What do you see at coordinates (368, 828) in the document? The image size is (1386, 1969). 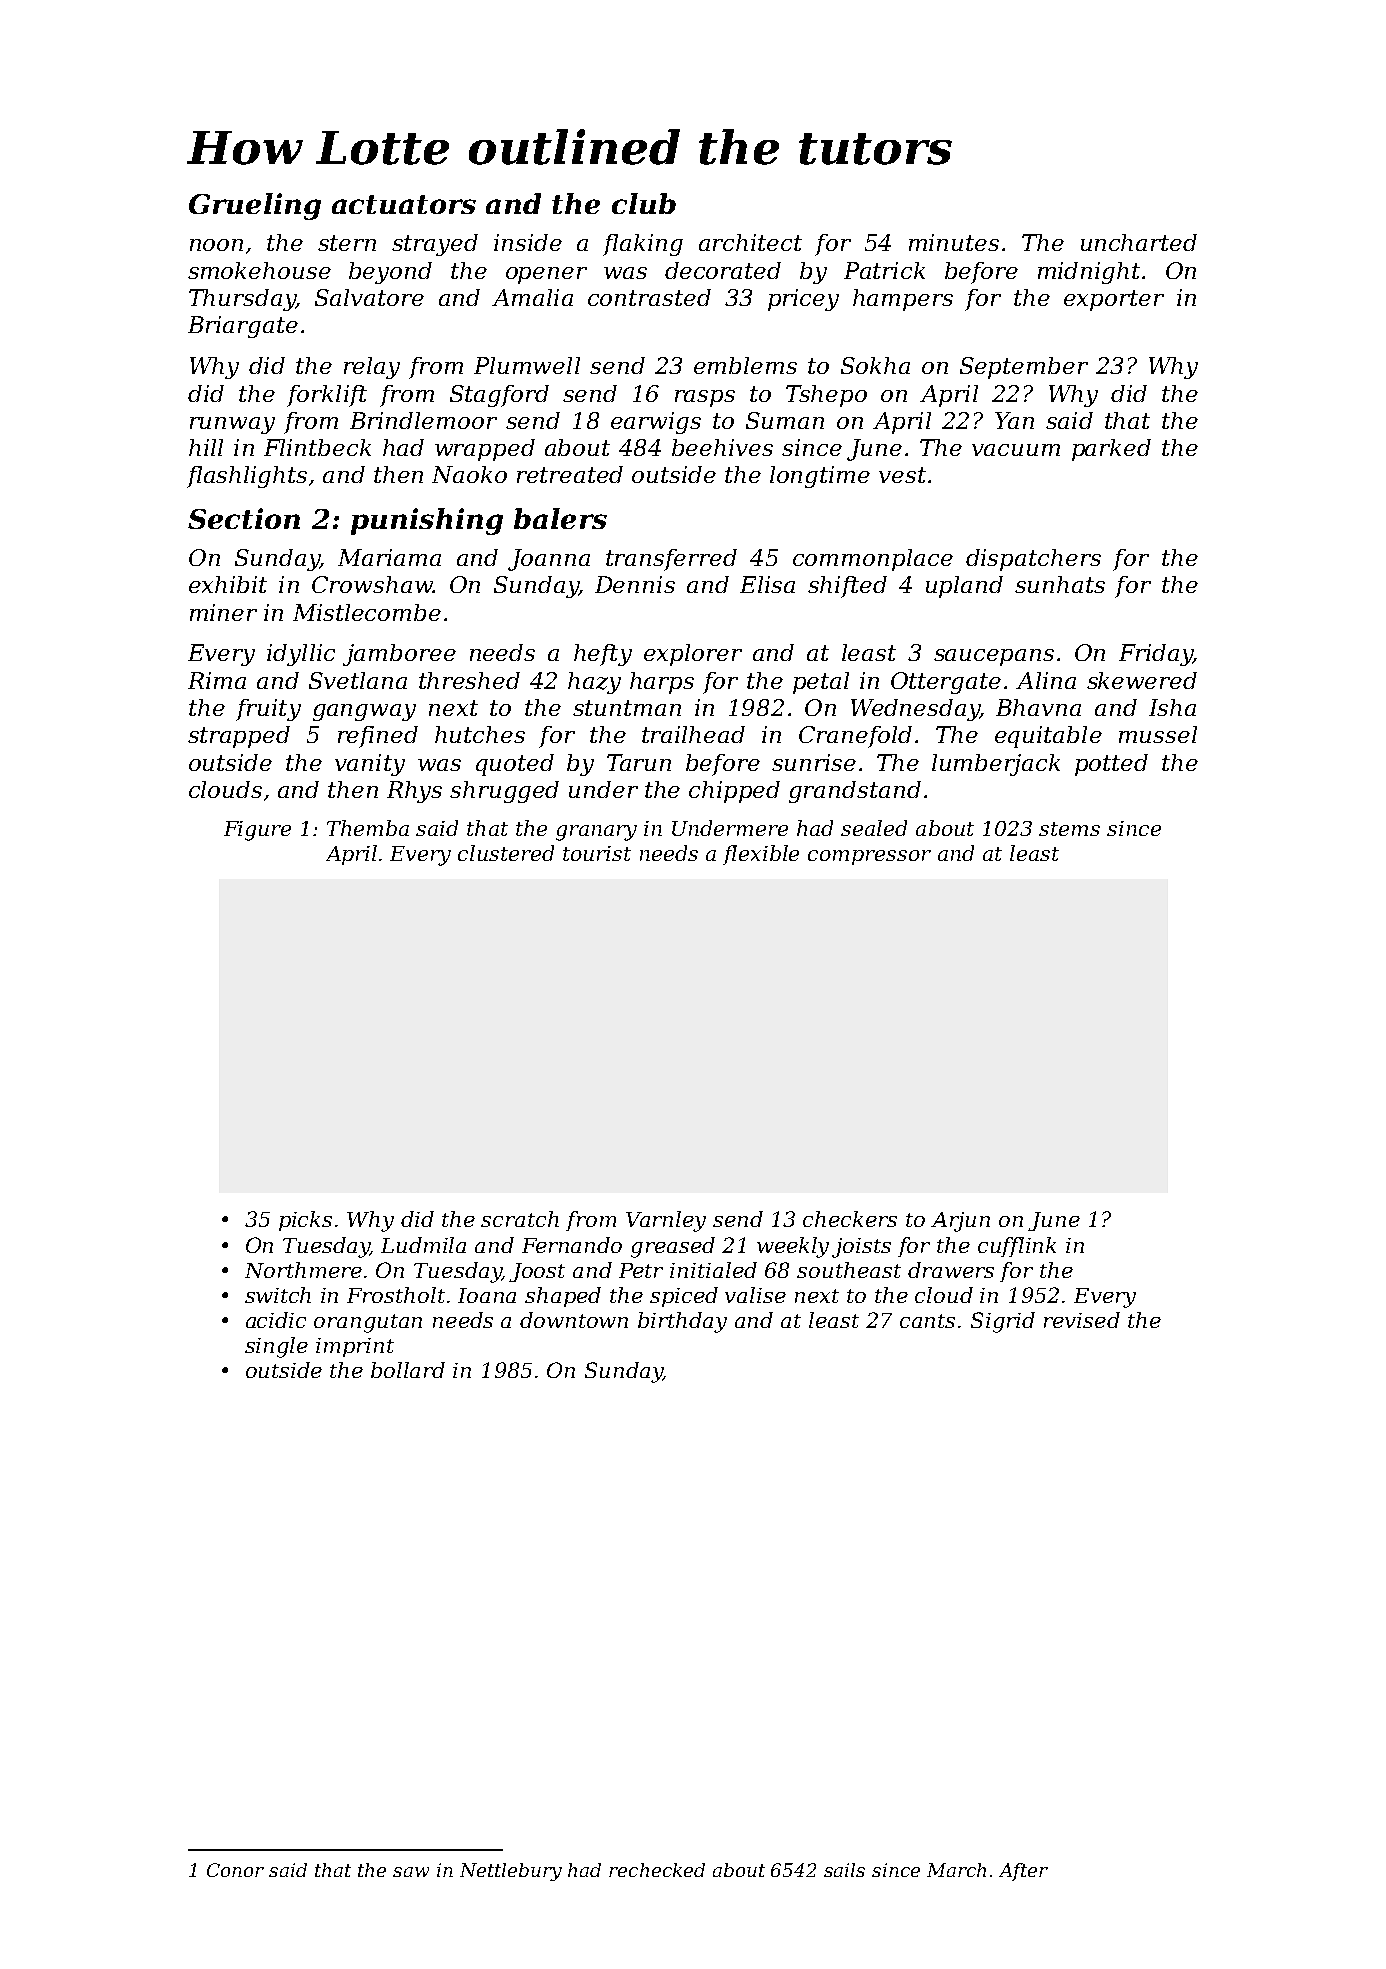 I see `Themba` at bounding box center [368, 828].
